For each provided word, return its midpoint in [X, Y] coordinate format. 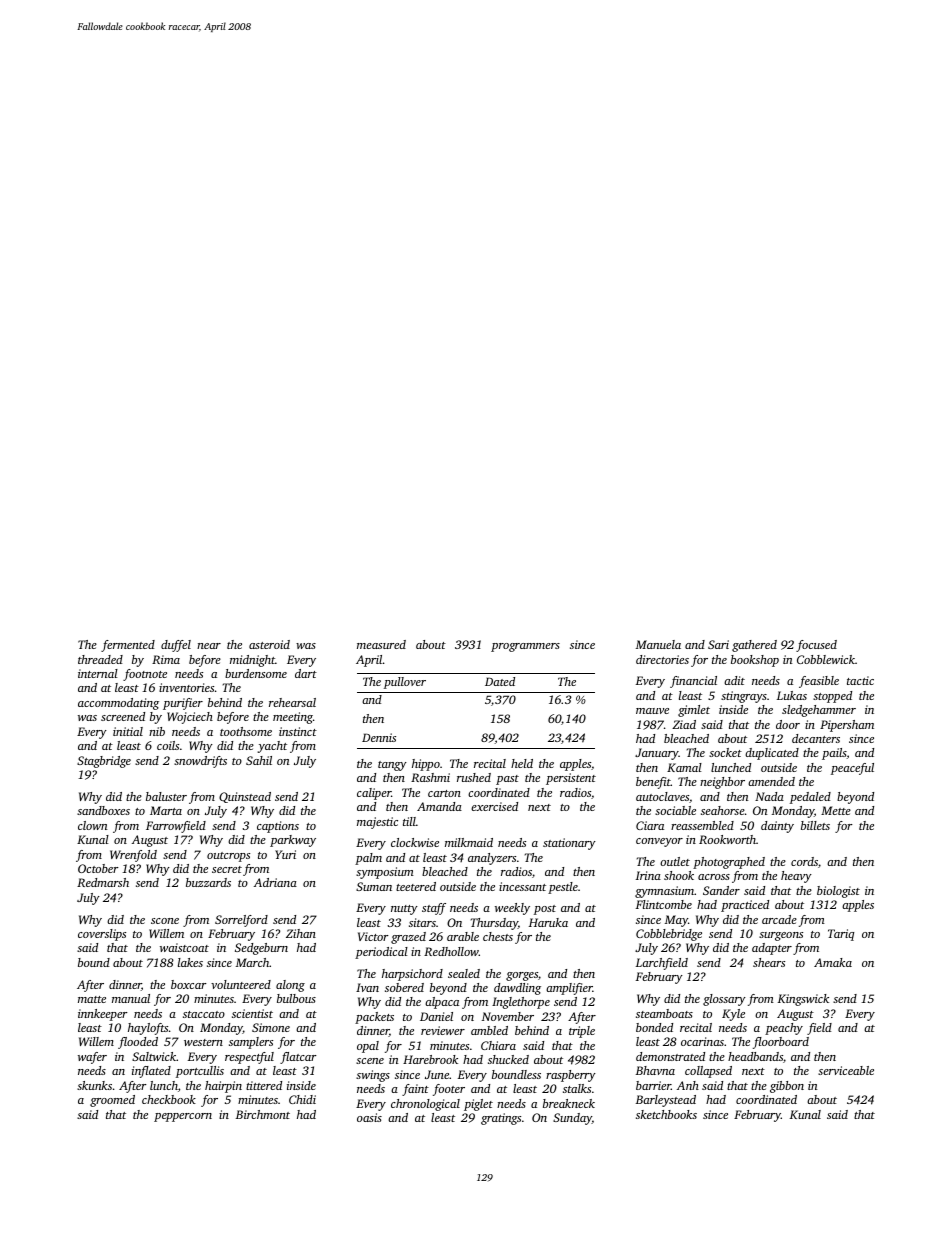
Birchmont [263, 1114]
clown [93, 825]
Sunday [572, 1119]
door [788, 724]
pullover [405, 683]
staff [434, 909]
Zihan [301, 933]
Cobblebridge [669, 935]
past [507, 780]
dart [306, 673]
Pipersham [847, 726]
